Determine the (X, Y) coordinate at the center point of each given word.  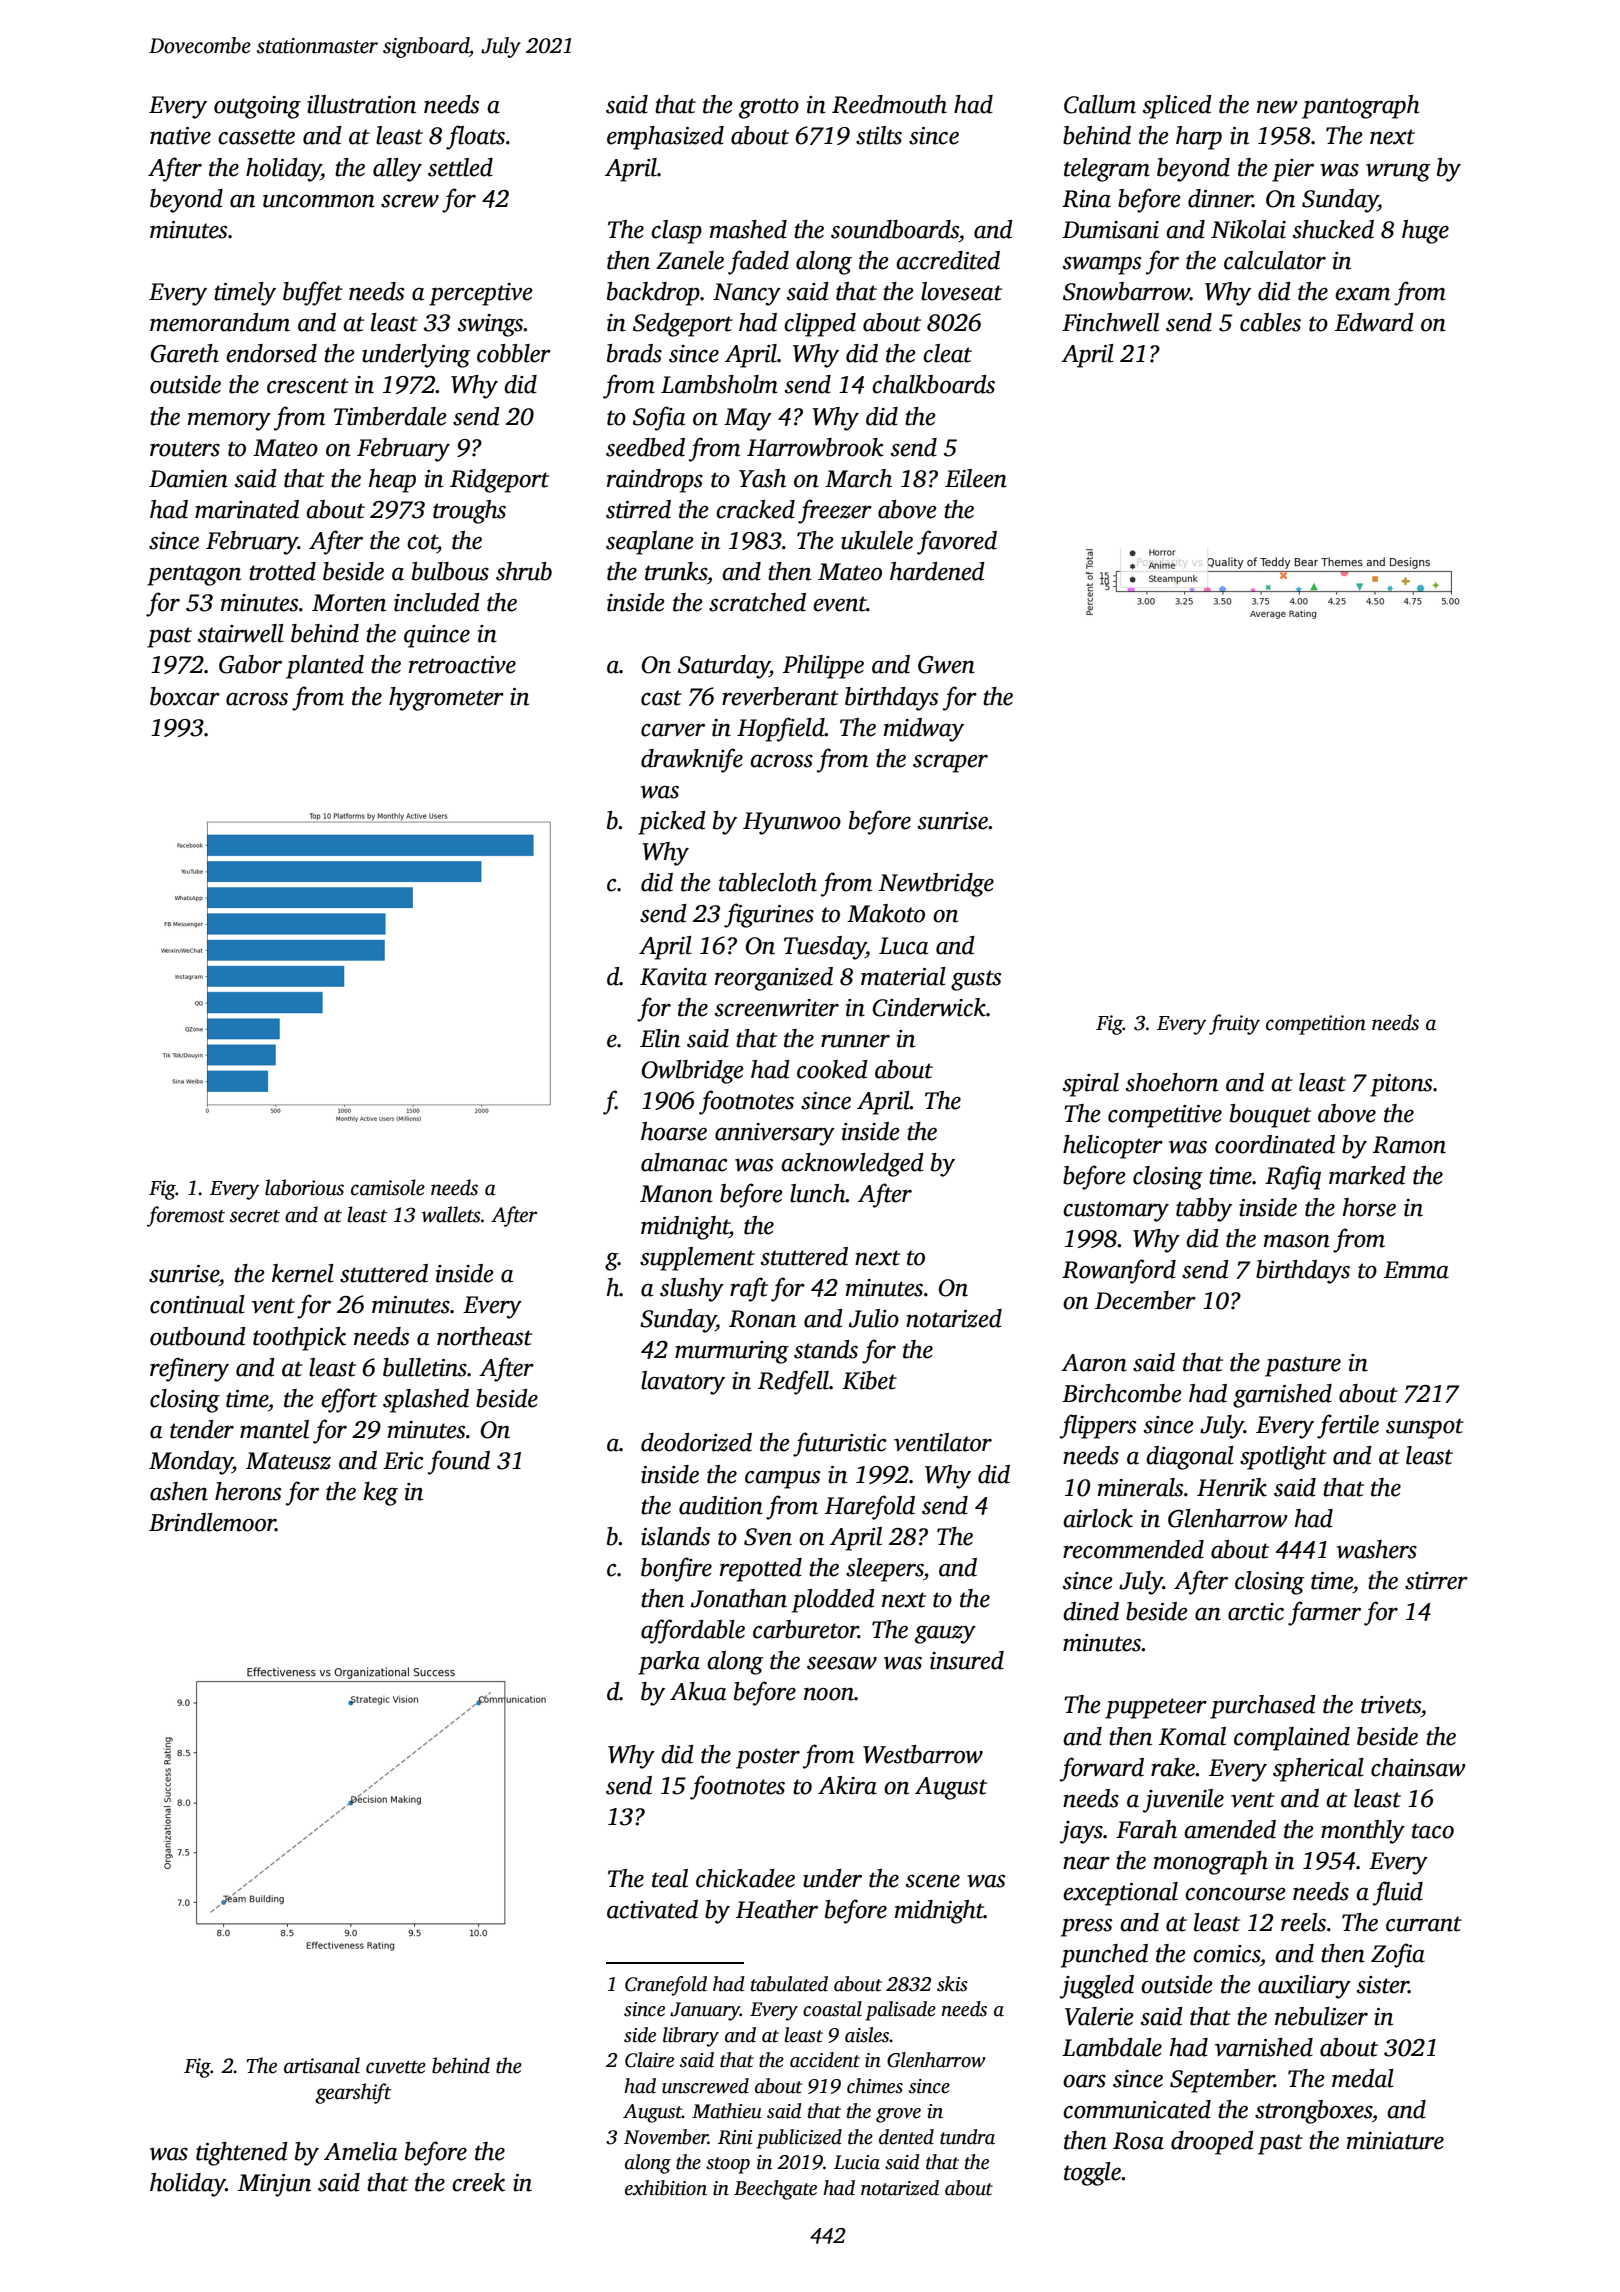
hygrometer (446, 699)
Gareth (185, 353)
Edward (1374, 322)
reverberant (780, 696)
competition (1316, 1025)
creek (478, 2182)
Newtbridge (936, 885)
